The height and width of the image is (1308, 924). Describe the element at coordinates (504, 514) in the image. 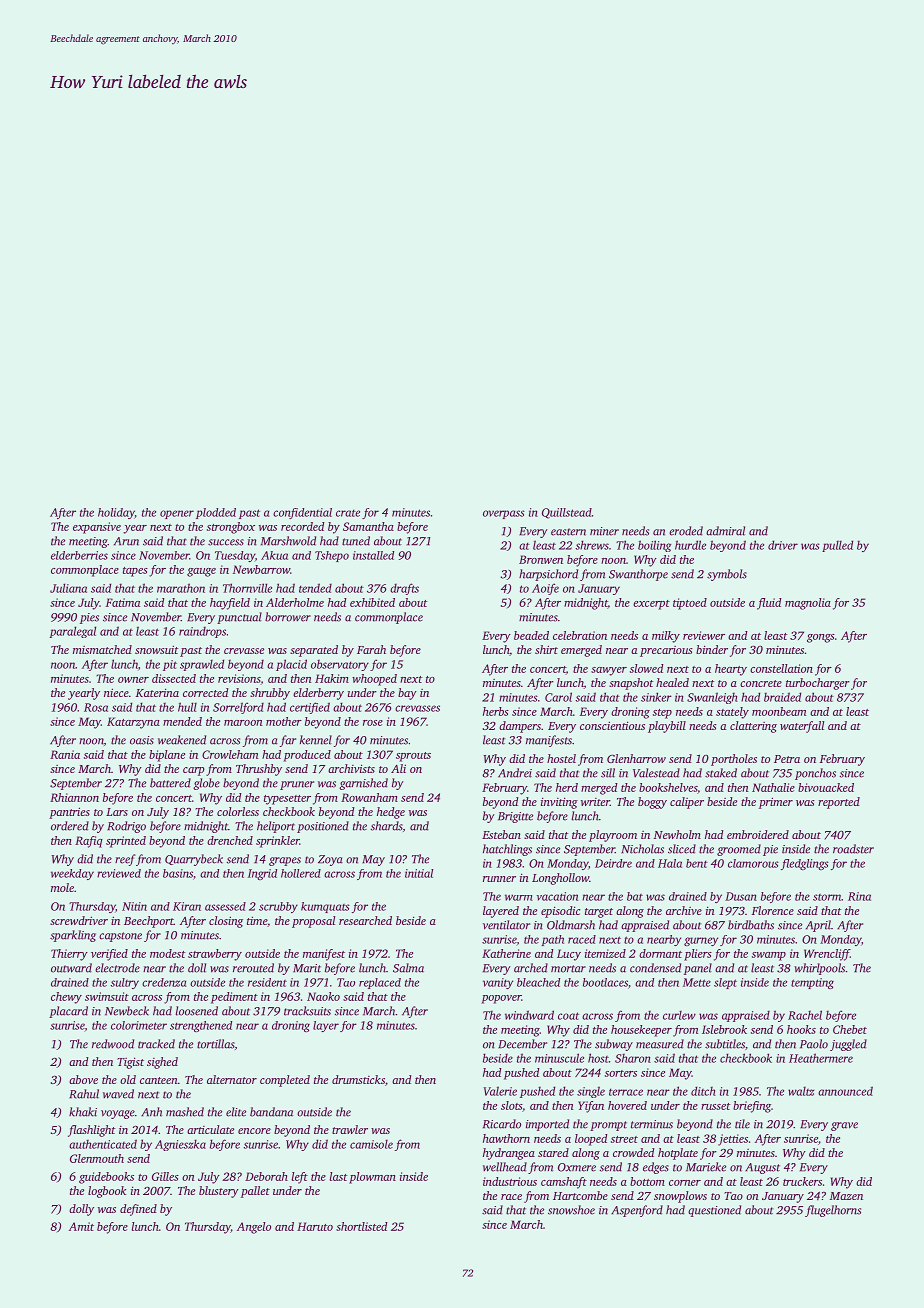

I see `overpass` at that location.
